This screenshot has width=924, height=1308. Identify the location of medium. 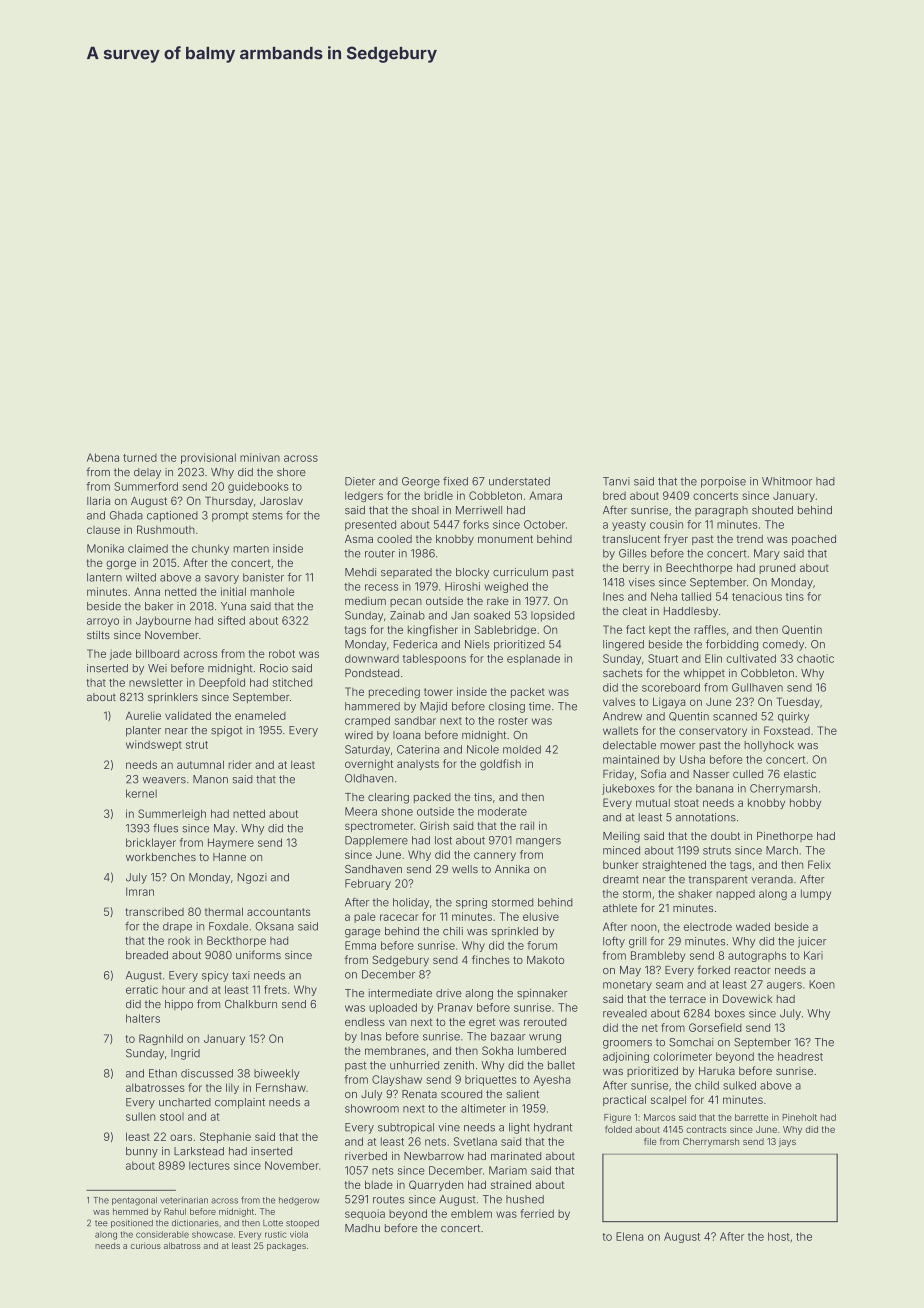
(365, 601).
